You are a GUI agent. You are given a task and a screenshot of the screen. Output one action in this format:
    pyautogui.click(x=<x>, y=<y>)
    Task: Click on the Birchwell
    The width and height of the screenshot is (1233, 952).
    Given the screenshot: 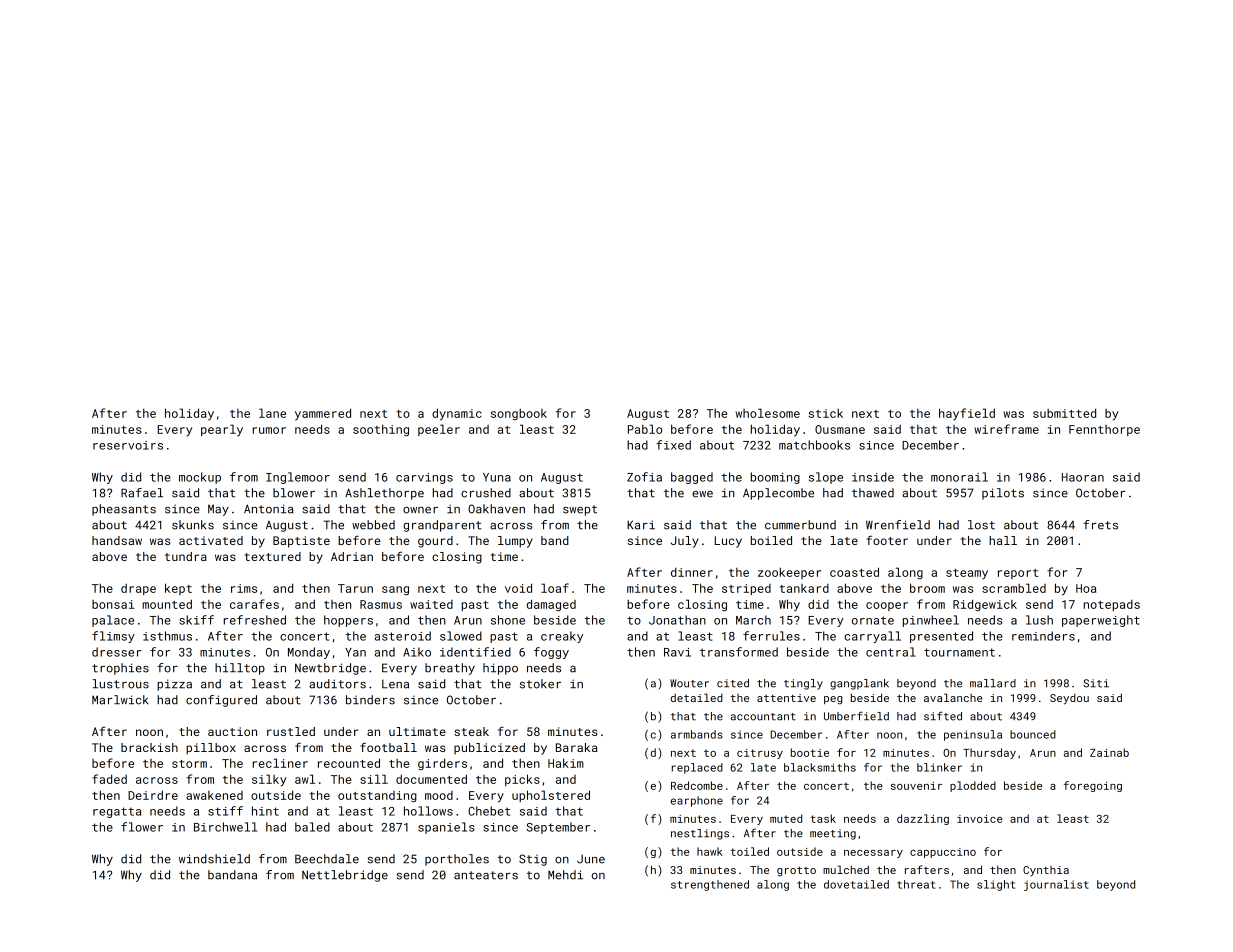 What is the action you would take?
    pyautogui.click(x=225, y=827)
